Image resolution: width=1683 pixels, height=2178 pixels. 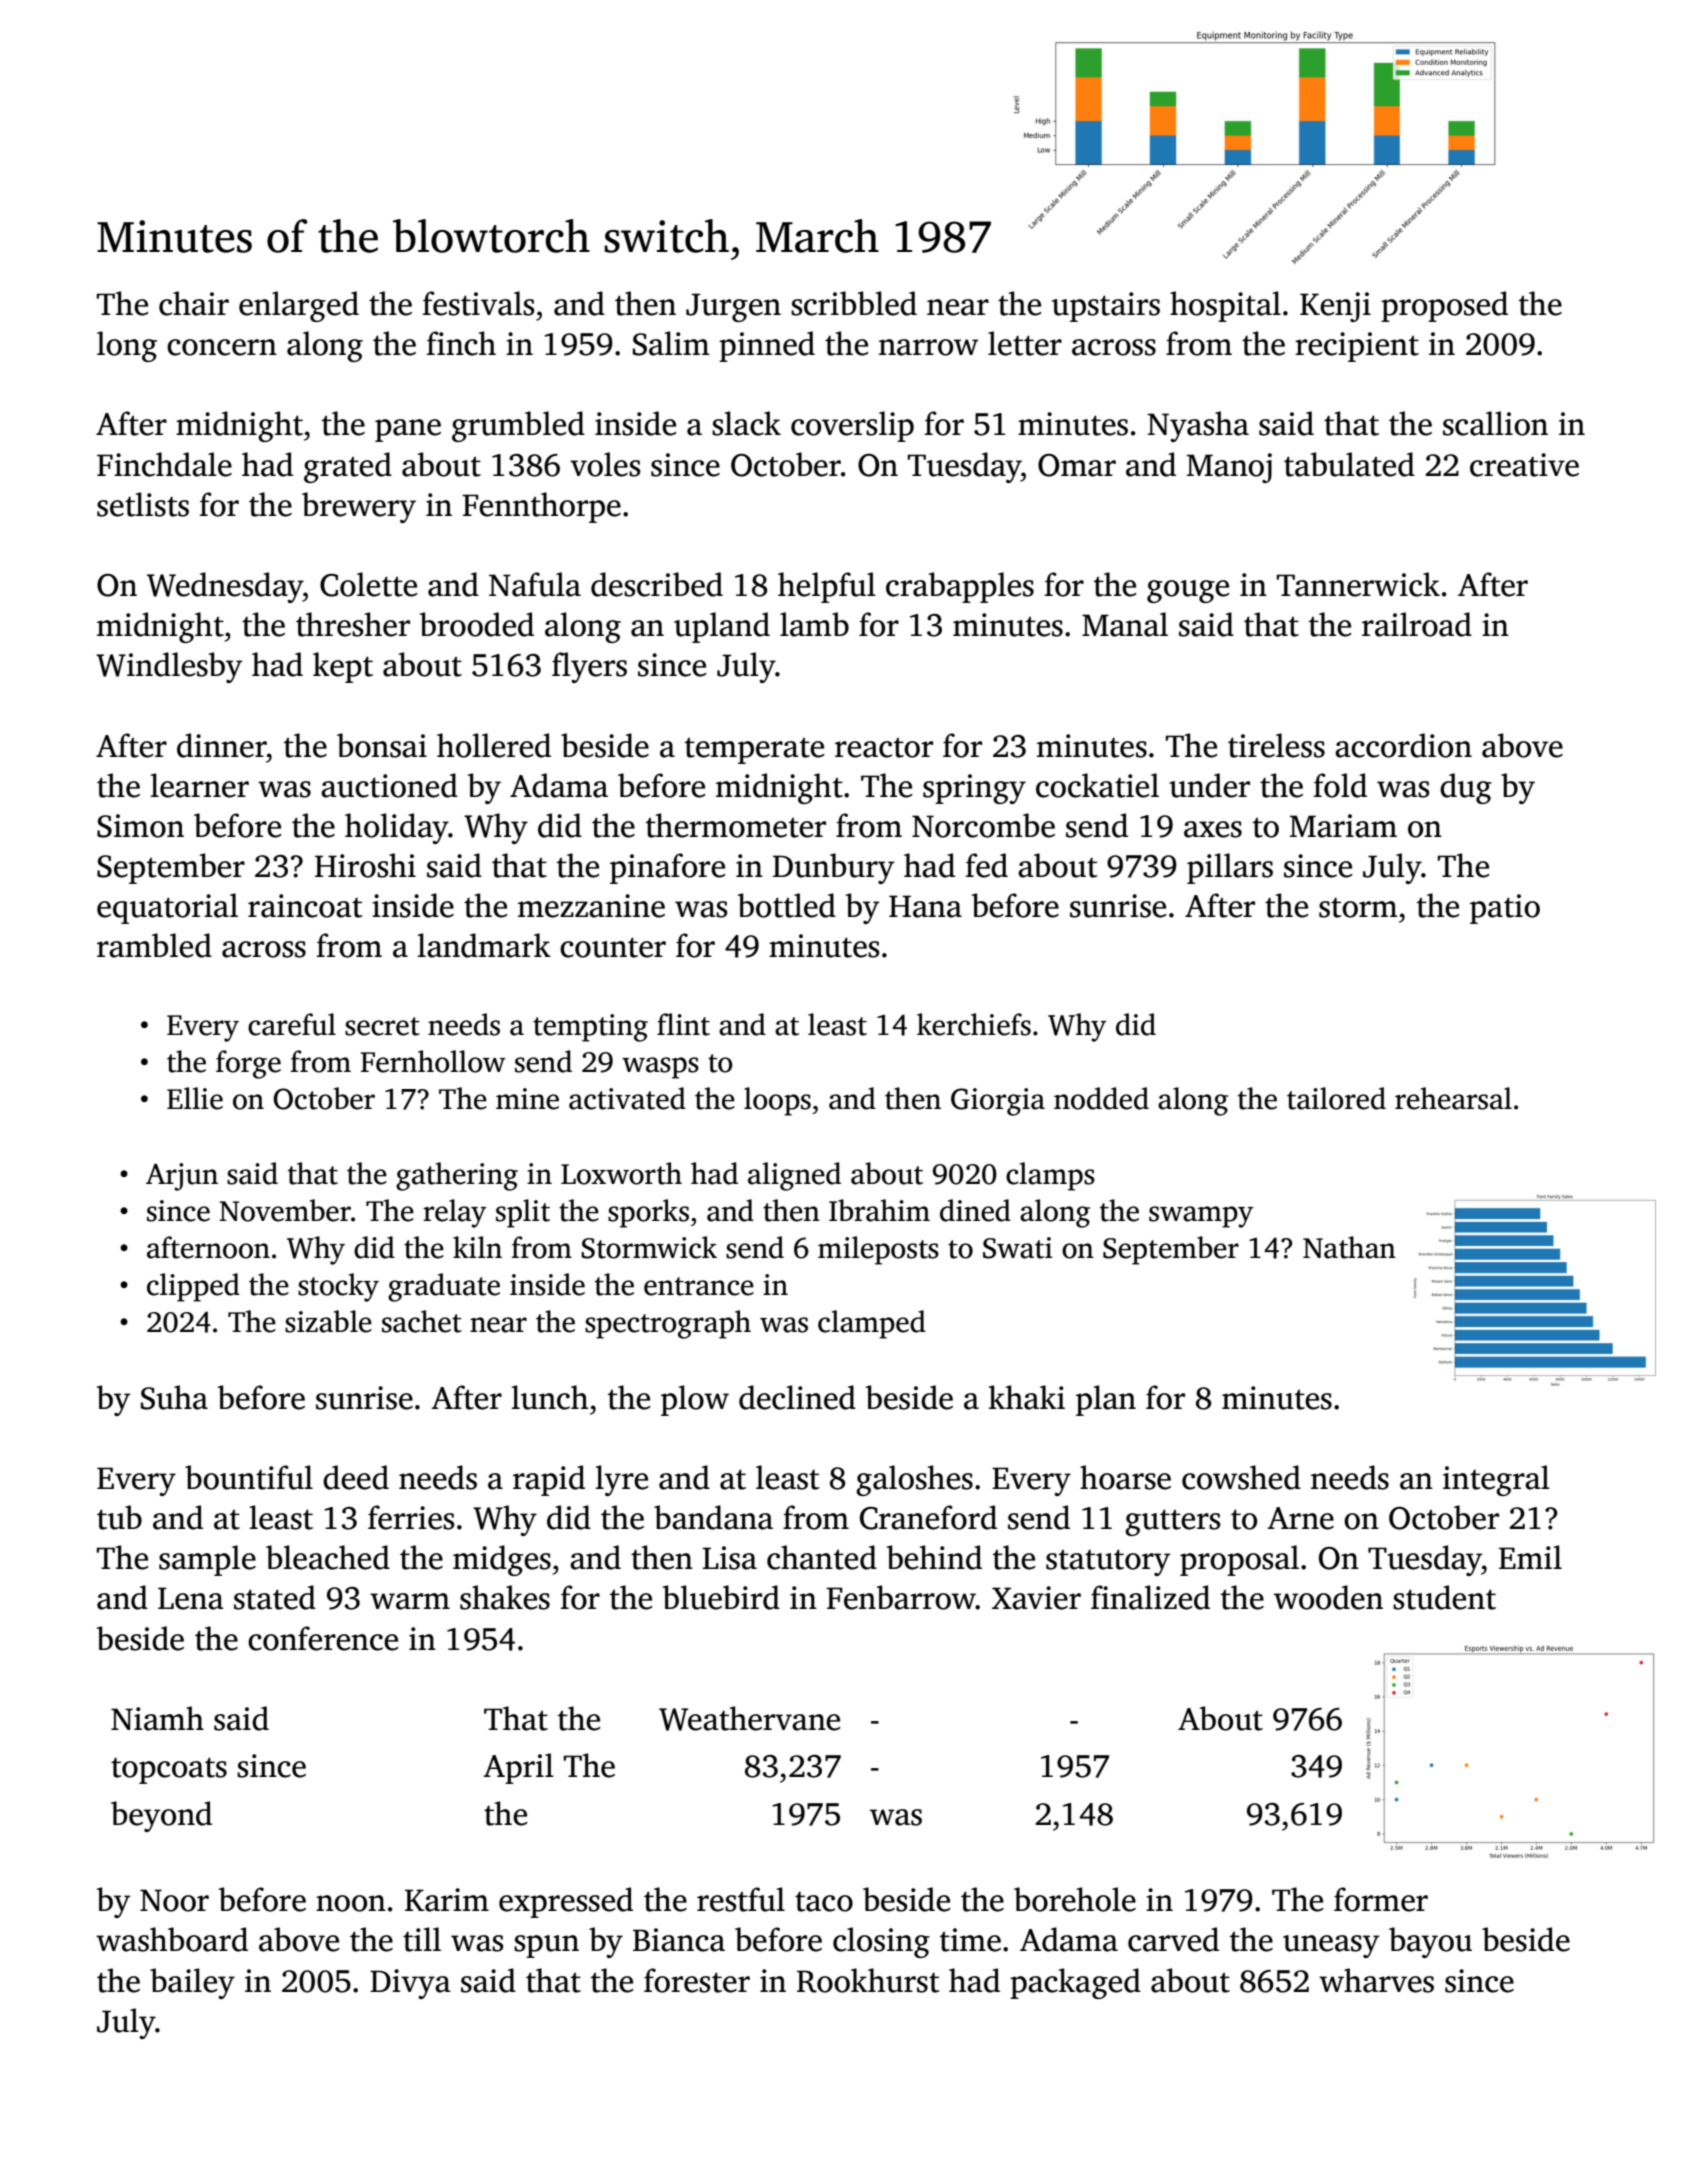 What do you see at coordinates (695, 1400) in the image?
I see `plow` at bounding box center [695, 1400].
